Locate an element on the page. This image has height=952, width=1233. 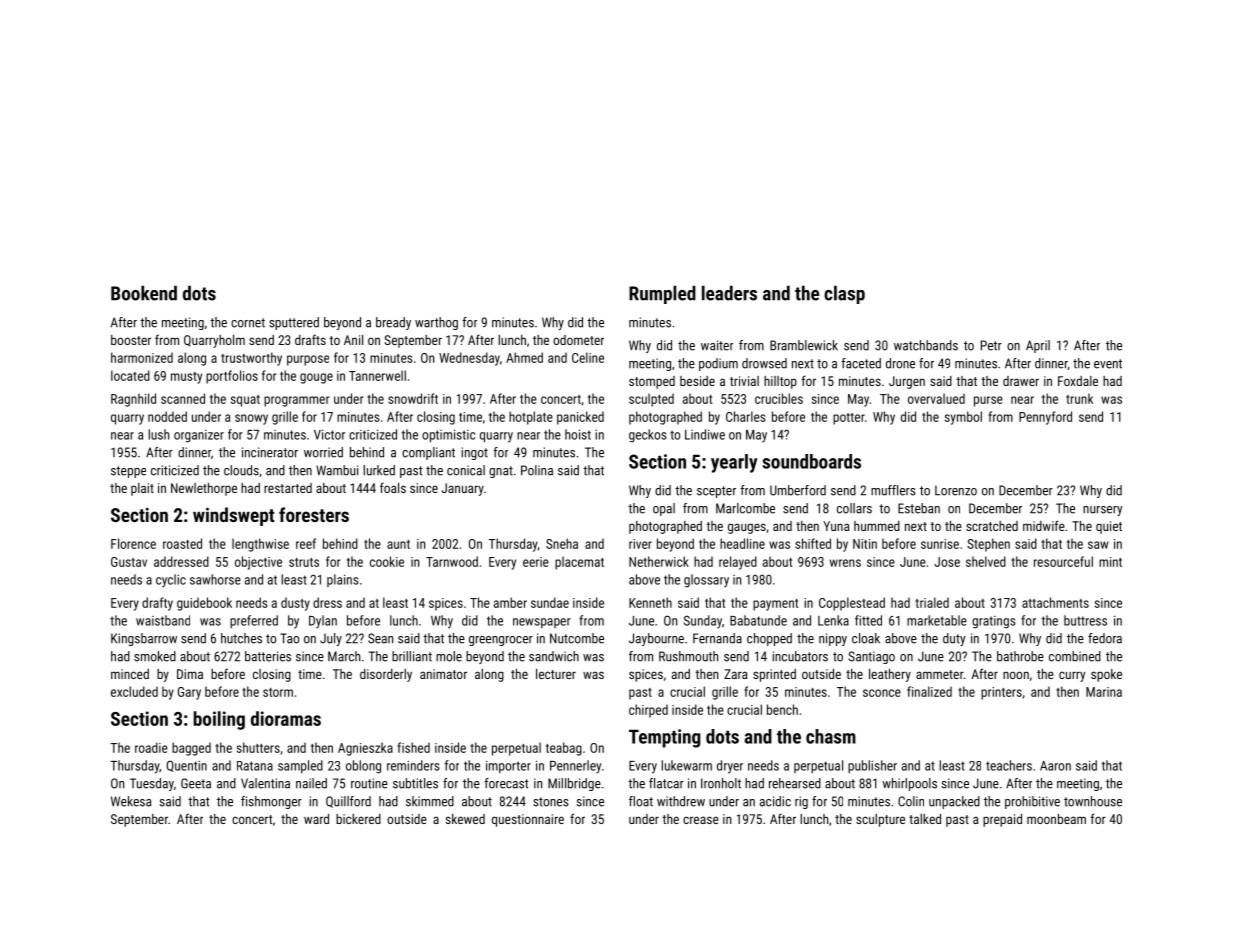
Wekesa is located at coordinates (131, 801).
